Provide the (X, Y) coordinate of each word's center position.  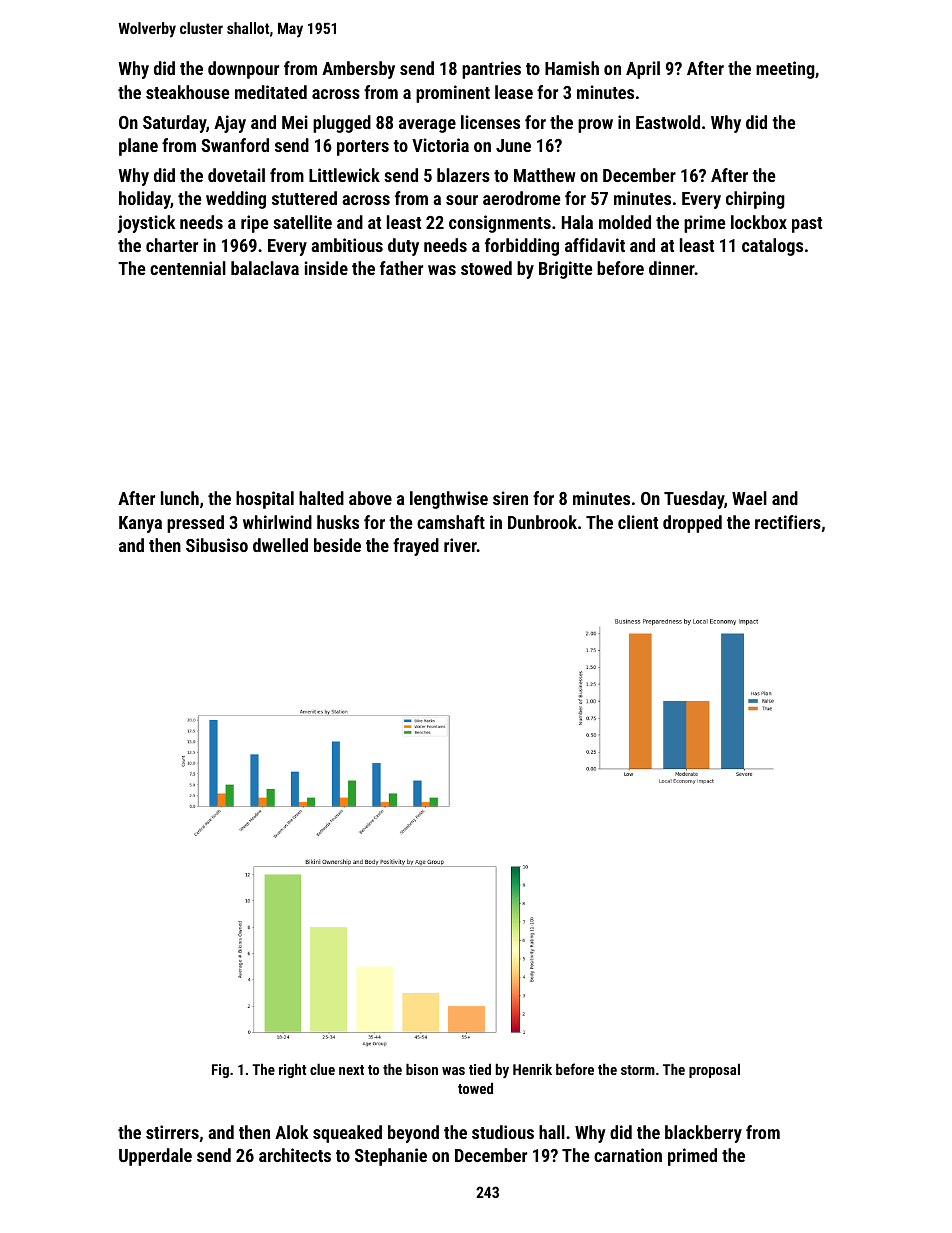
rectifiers (788, 522)
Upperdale (155, 1157)
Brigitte (565, 270)
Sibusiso (217, 545)
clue (322, 1069)
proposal (714, 1070)
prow (595, 126)
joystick (146, 224)
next (351, 1070)
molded (625, 222)
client (638, 522)
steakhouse (187, 92)
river (460, 545)
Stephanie (391, 1157)
